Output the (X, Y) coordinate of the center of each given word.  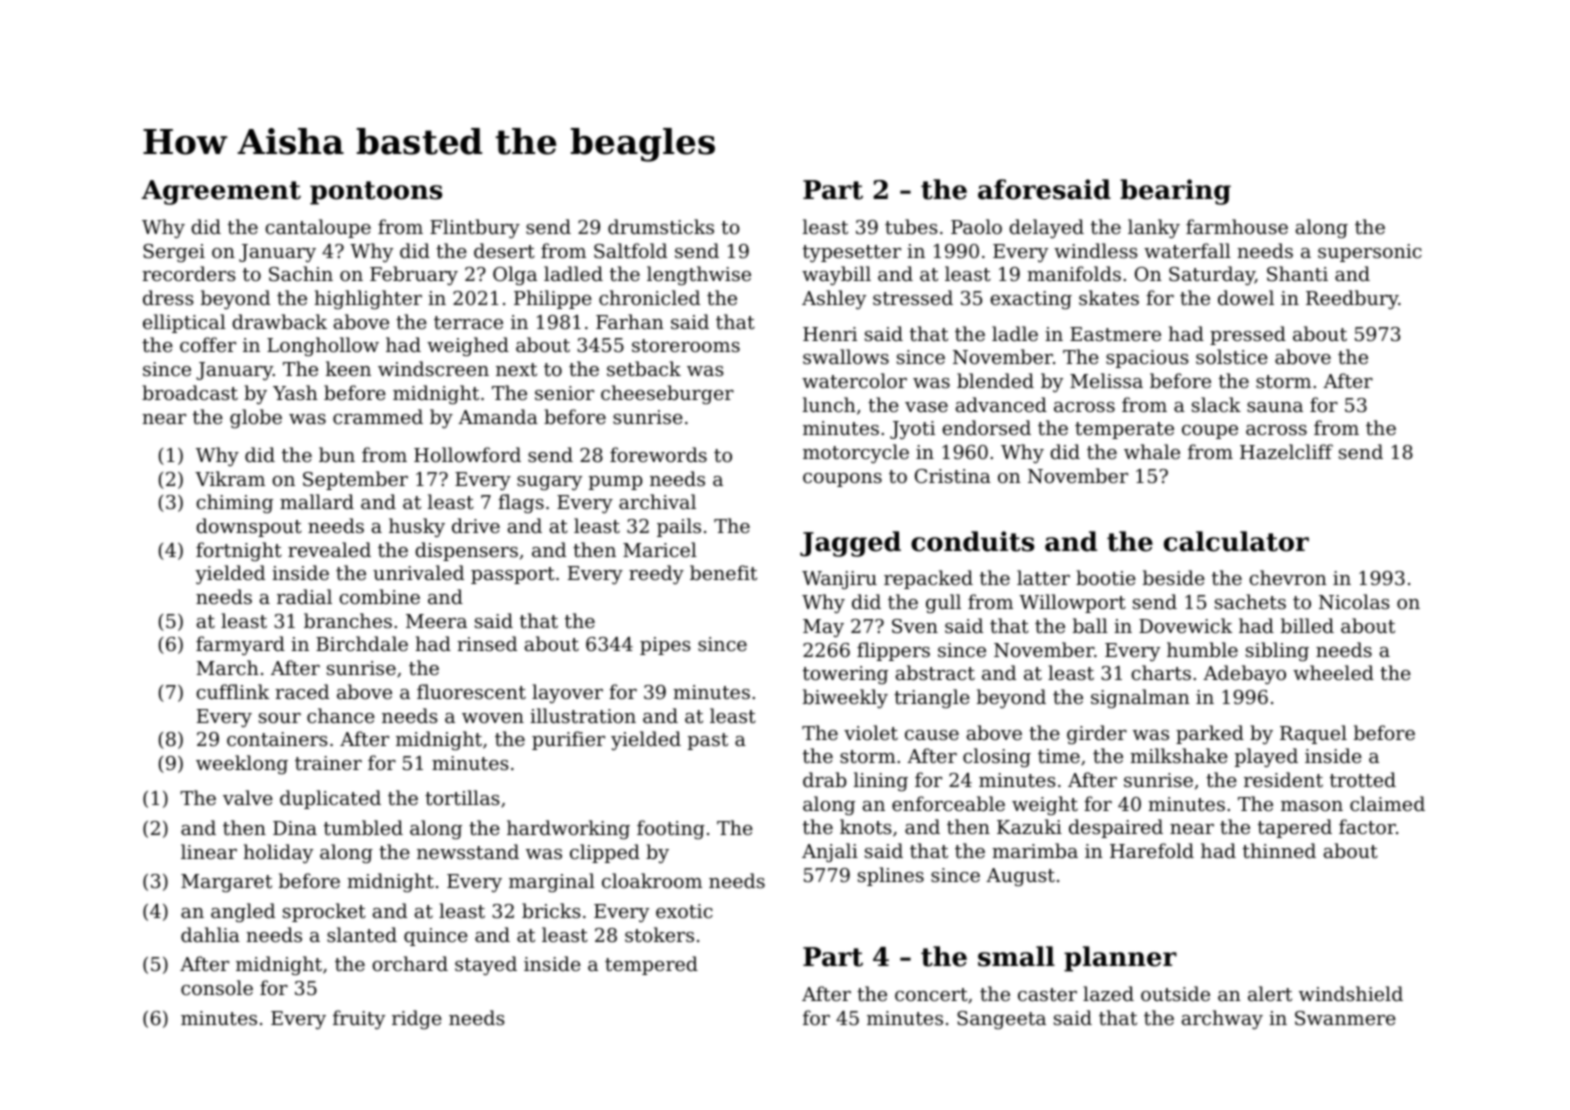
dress (168, 297)
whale (1152, 451)
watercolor (854, 380)
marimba (1035, 850)
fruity (359, 1019)
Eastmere (1115, 334)
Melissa (1106, 380)
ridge (417, 1019)
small (1016, 956)
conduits (972, 541)
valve (248, 797)
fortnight (239, 551)
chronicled (649, 297)
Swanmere (1345, 1018)
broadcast (190, 392)
